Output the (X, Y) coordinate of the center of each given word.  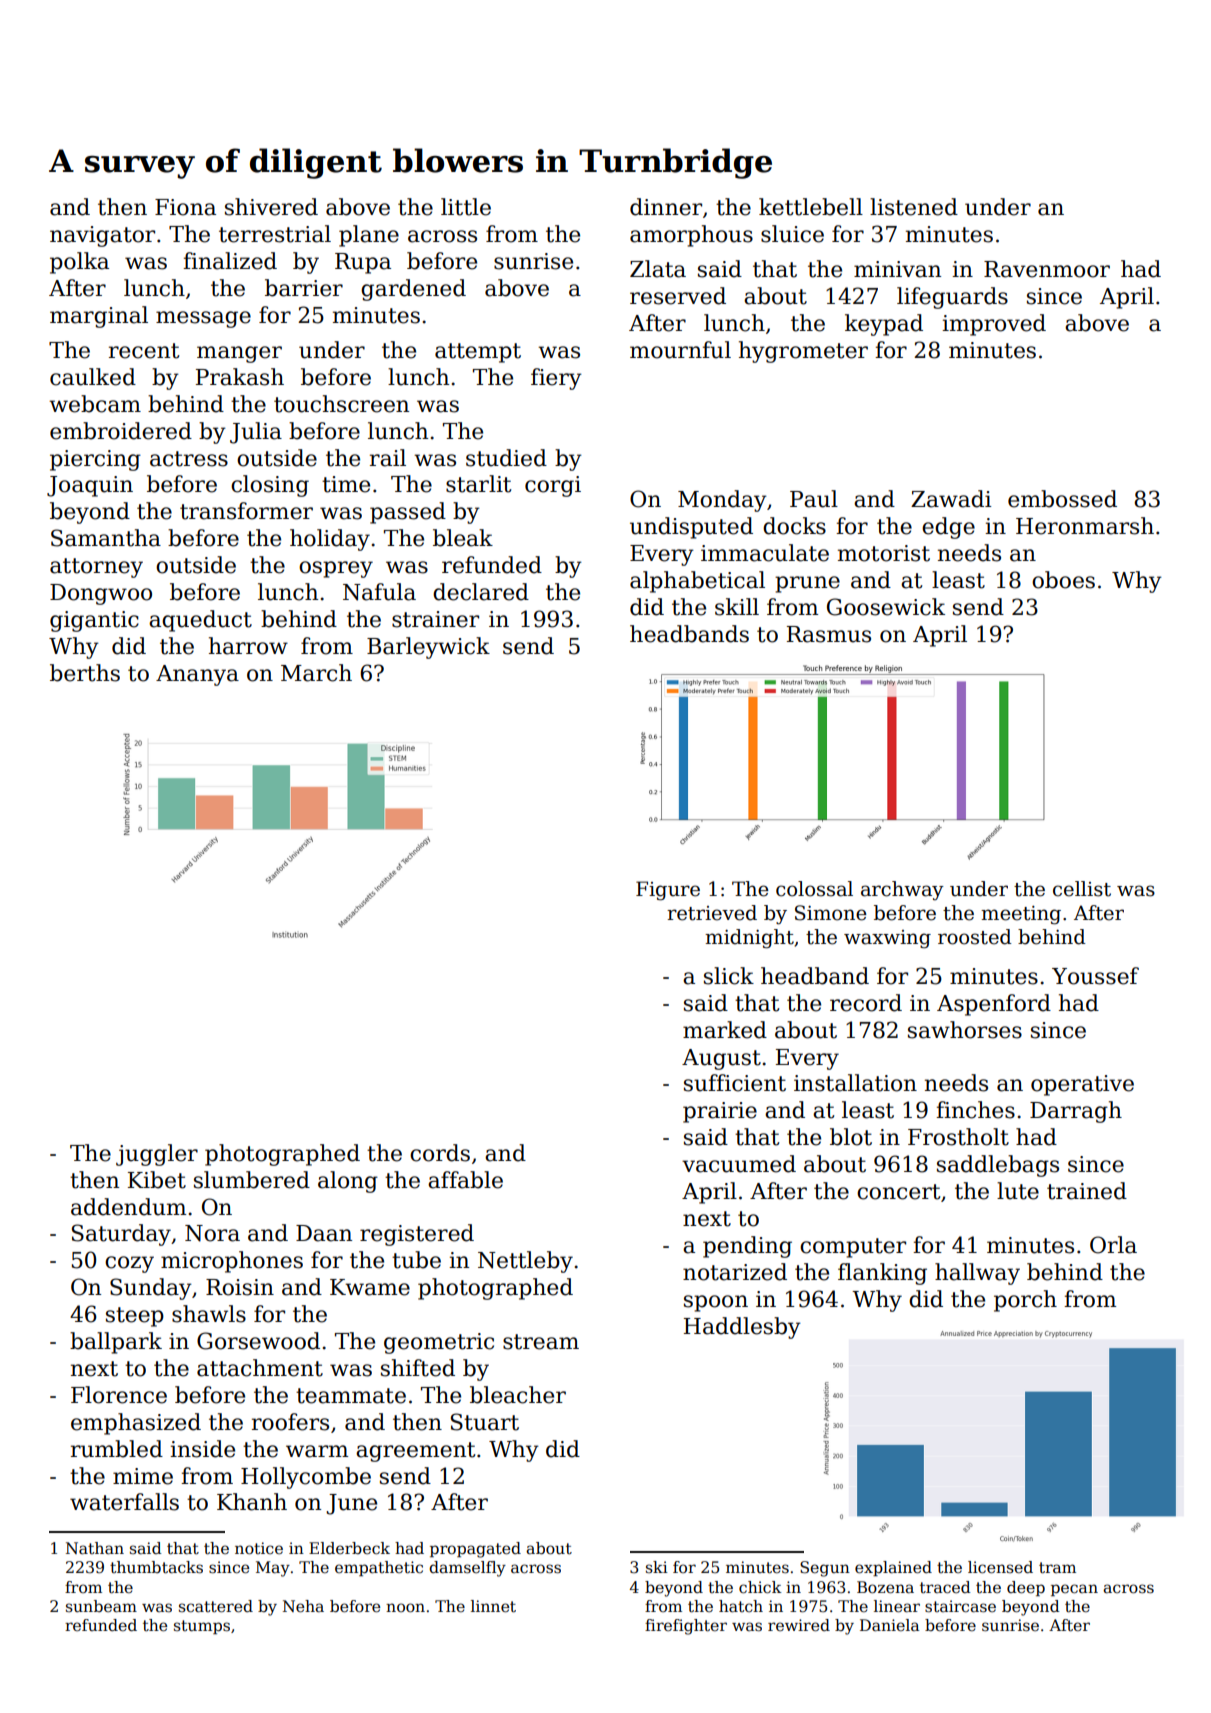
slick (729, 976)
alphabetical (697, 582)
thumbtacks (156, 1567)
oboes (1063, 580)
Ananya (197, 675)
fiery (556, 379)
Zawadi (951, 499)
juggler (157, 1155)
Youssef (1095, 976)
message (203, 319)
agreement (415, 1452)
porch (1025, 1301)
